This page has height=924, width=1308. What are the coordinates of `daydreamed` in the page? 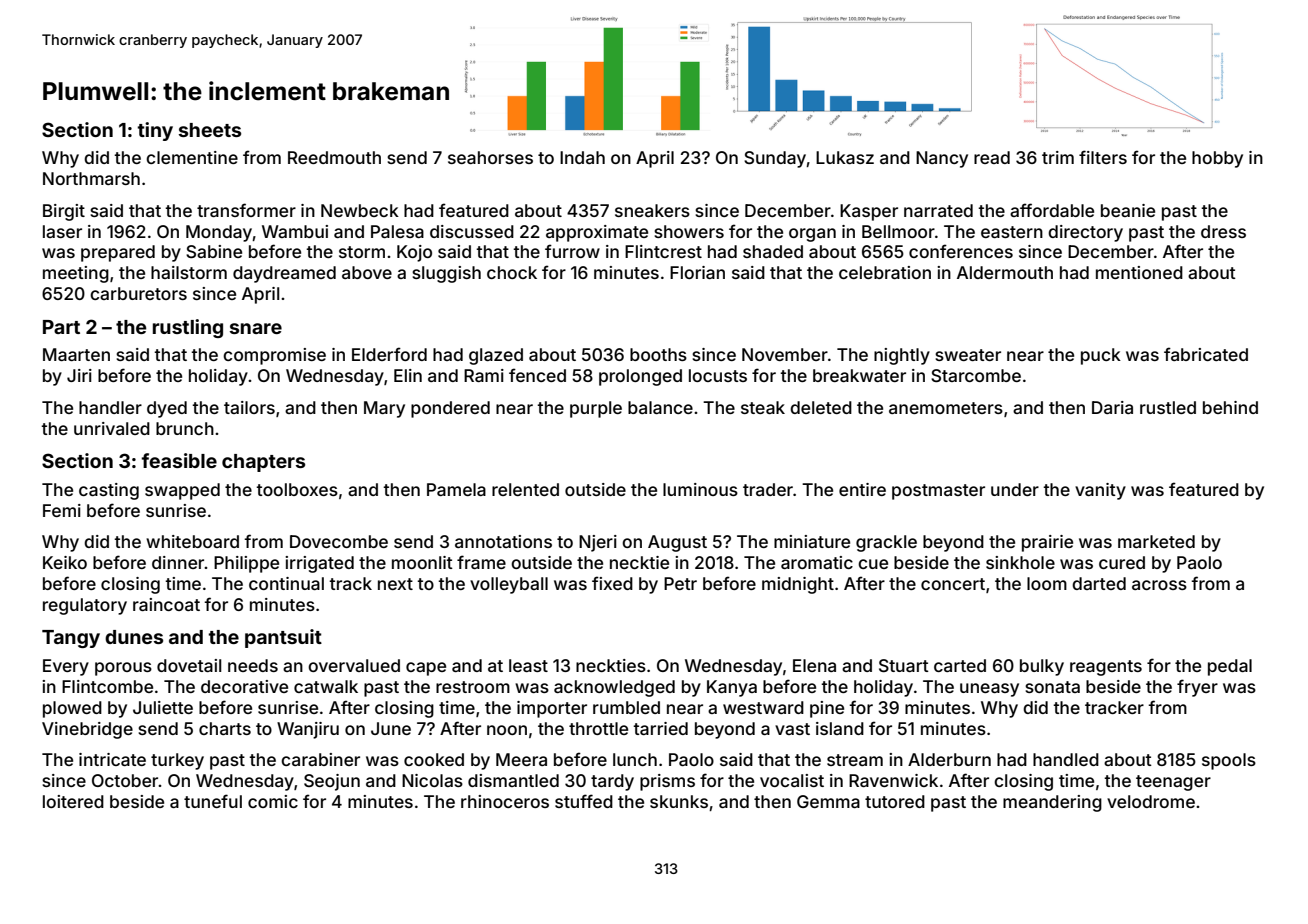 It's located at (284, 274).
